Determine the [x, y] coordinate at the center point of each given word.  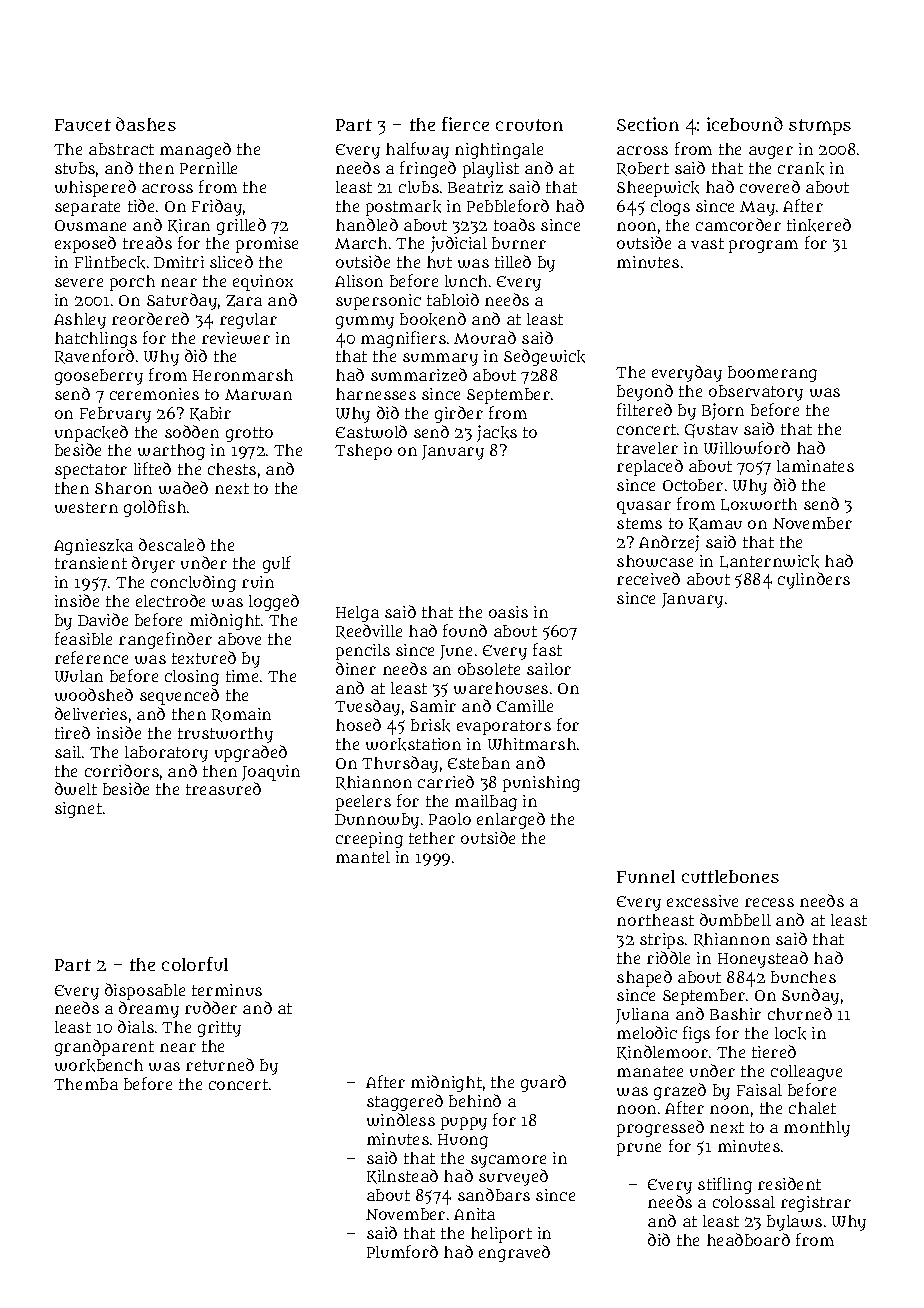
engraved [514, 1253]
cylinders [814, 580]
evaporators [504, 727]
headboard [748, 1239]
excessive [702, 901]
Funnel [646, 876]
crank [801, 168]
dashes [146, 124]
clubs [419, 187]
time [242, 676]
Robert [643, 169]
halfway [417, 150]
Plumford [402, 1251]
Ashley [80, 321]
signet [78, 810]
